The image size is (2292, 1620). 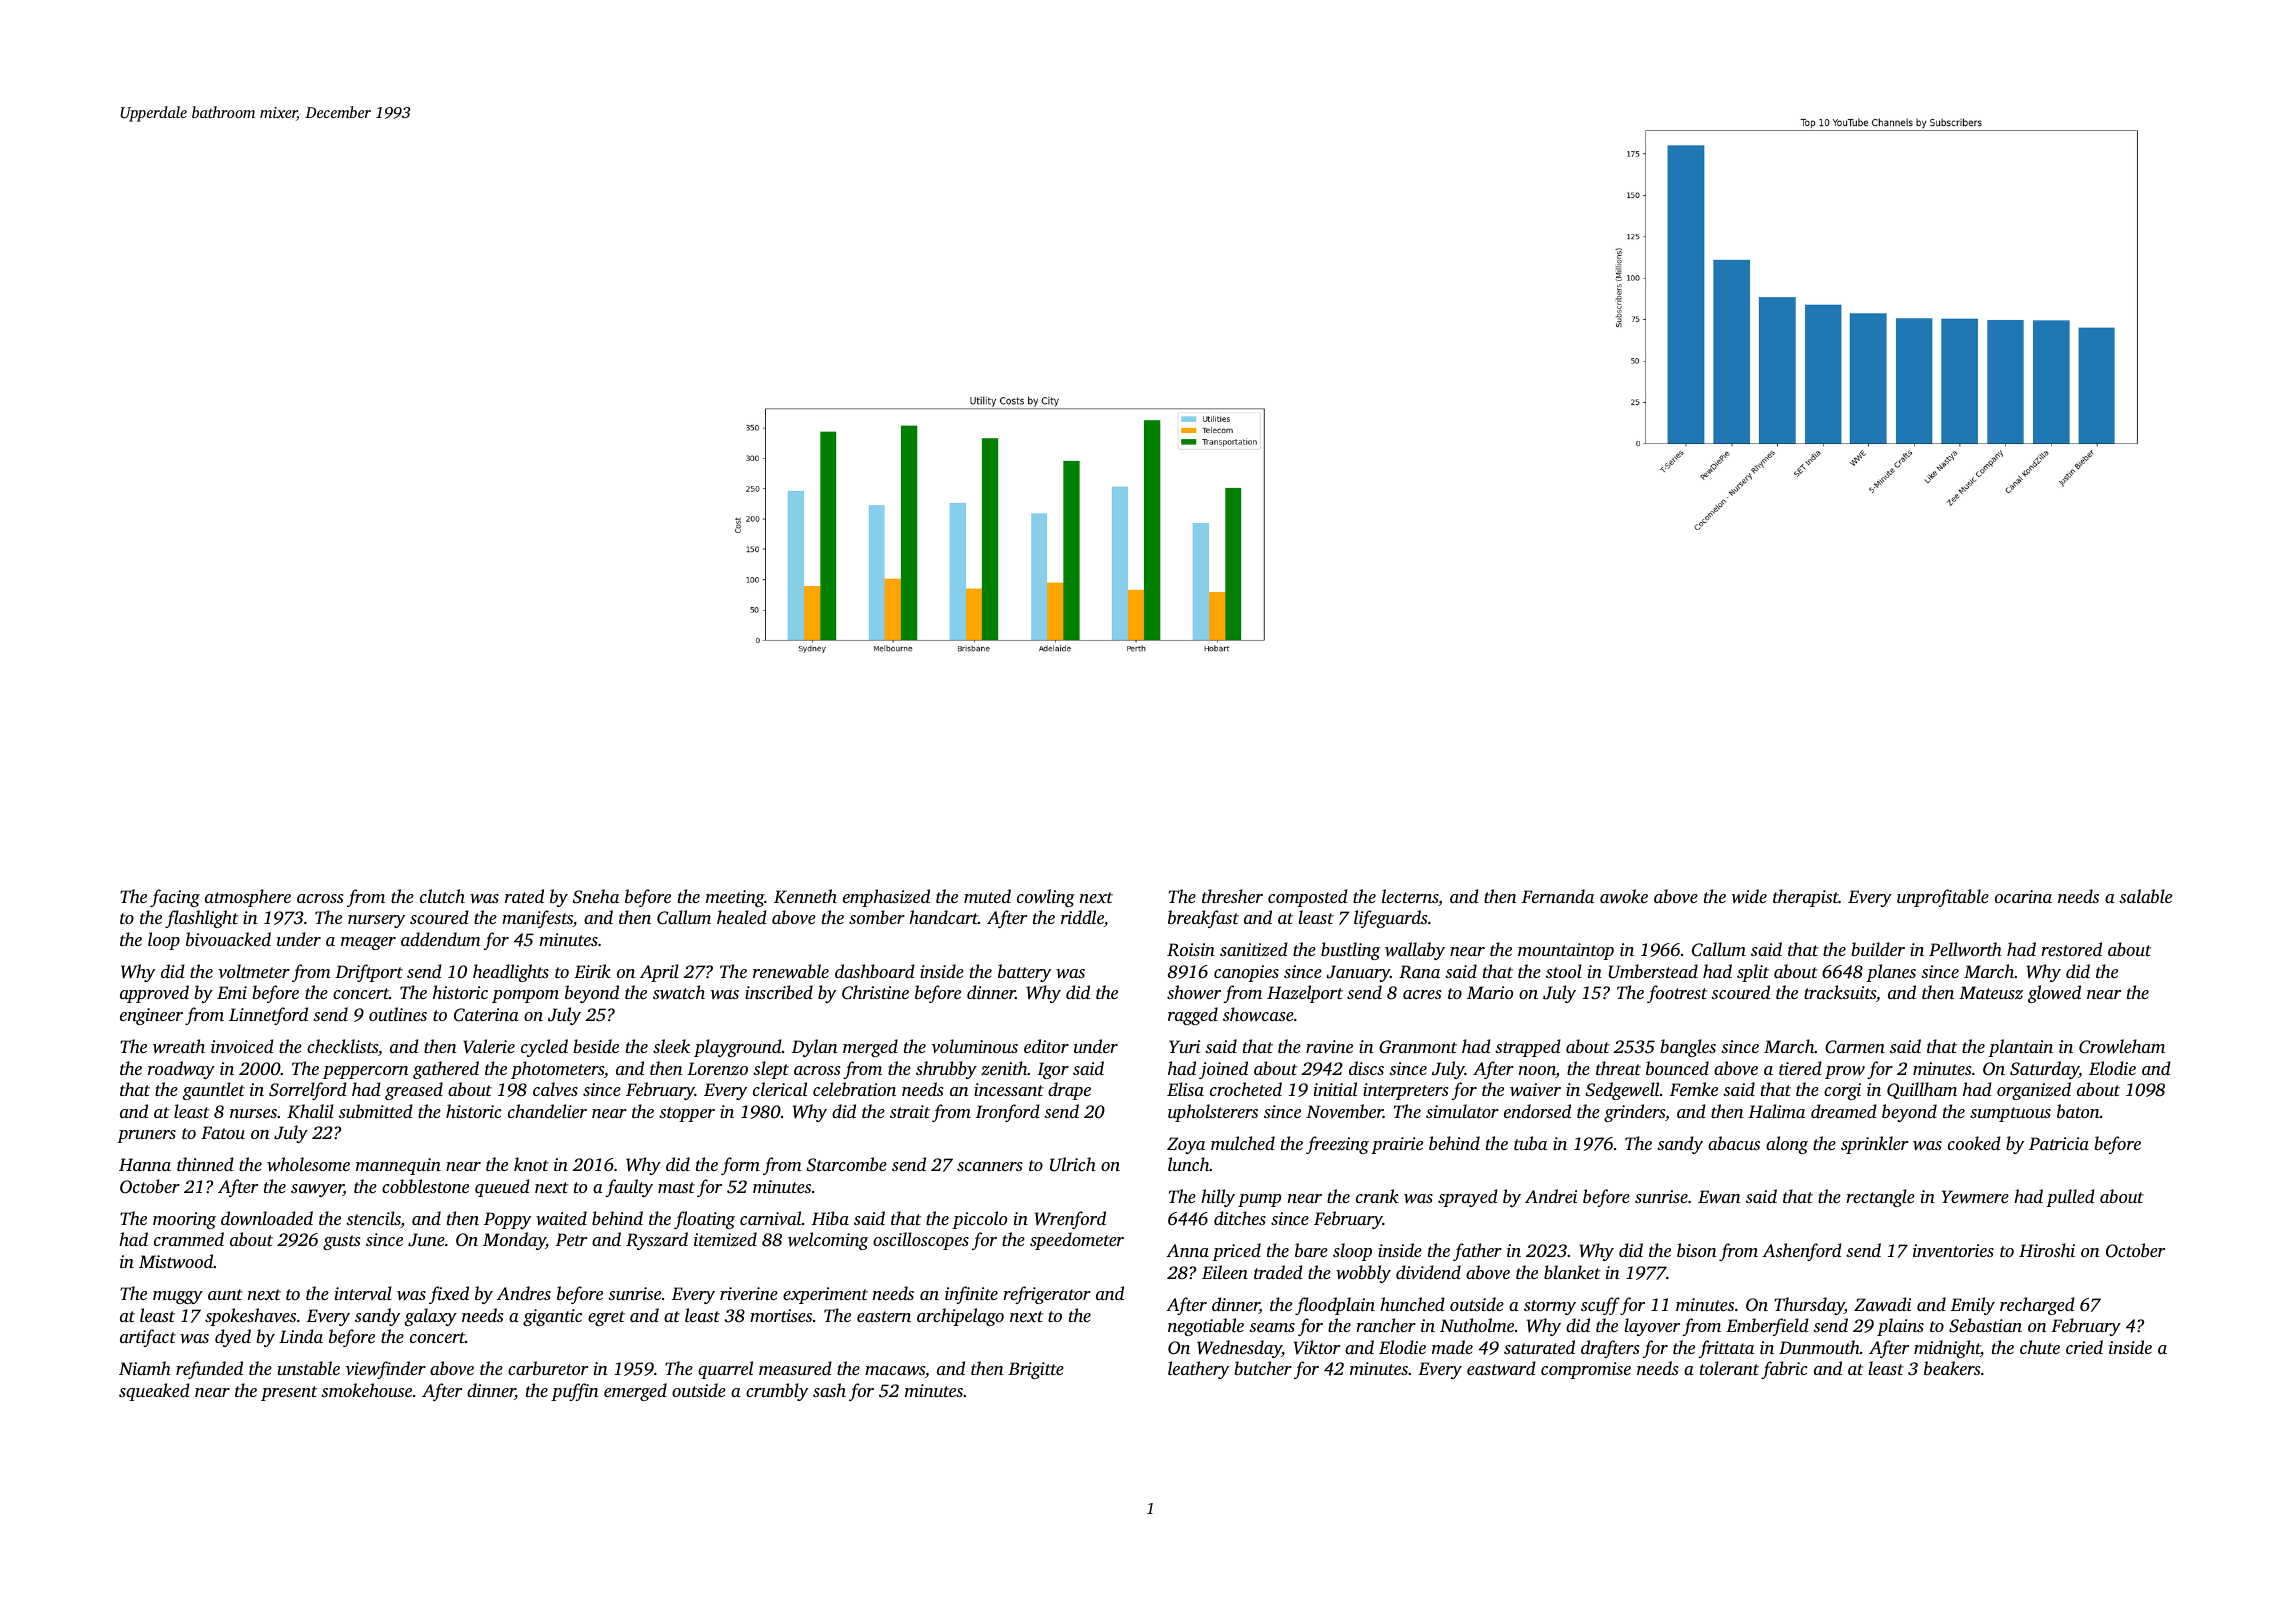 I want to click on welcoming, so click(x=828, y=1241).
